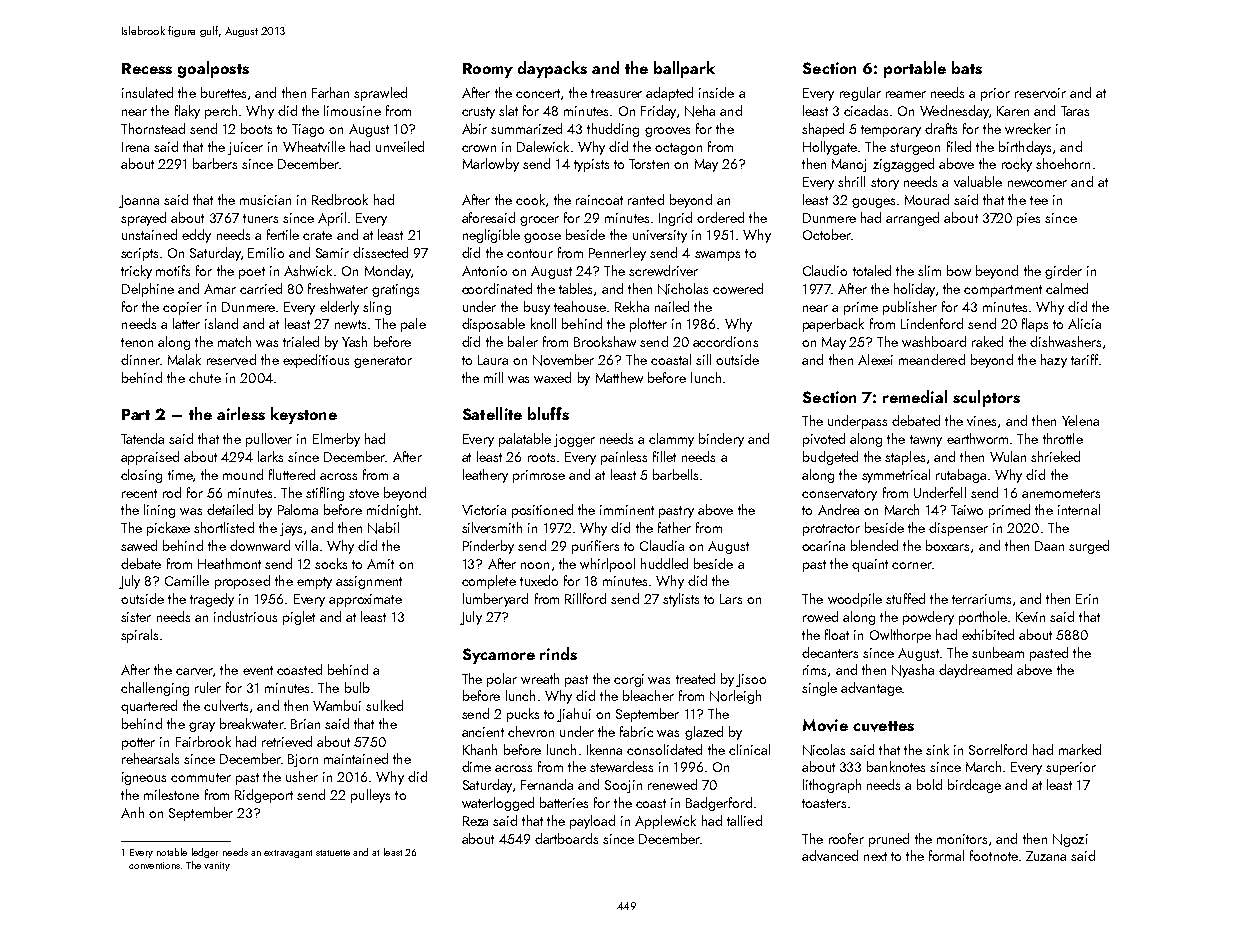 The height and width of the page is (952, 1233). What do you see at coordinates (304, 415) in the page?
I see `keystone` at bounding box center [304, 415].
